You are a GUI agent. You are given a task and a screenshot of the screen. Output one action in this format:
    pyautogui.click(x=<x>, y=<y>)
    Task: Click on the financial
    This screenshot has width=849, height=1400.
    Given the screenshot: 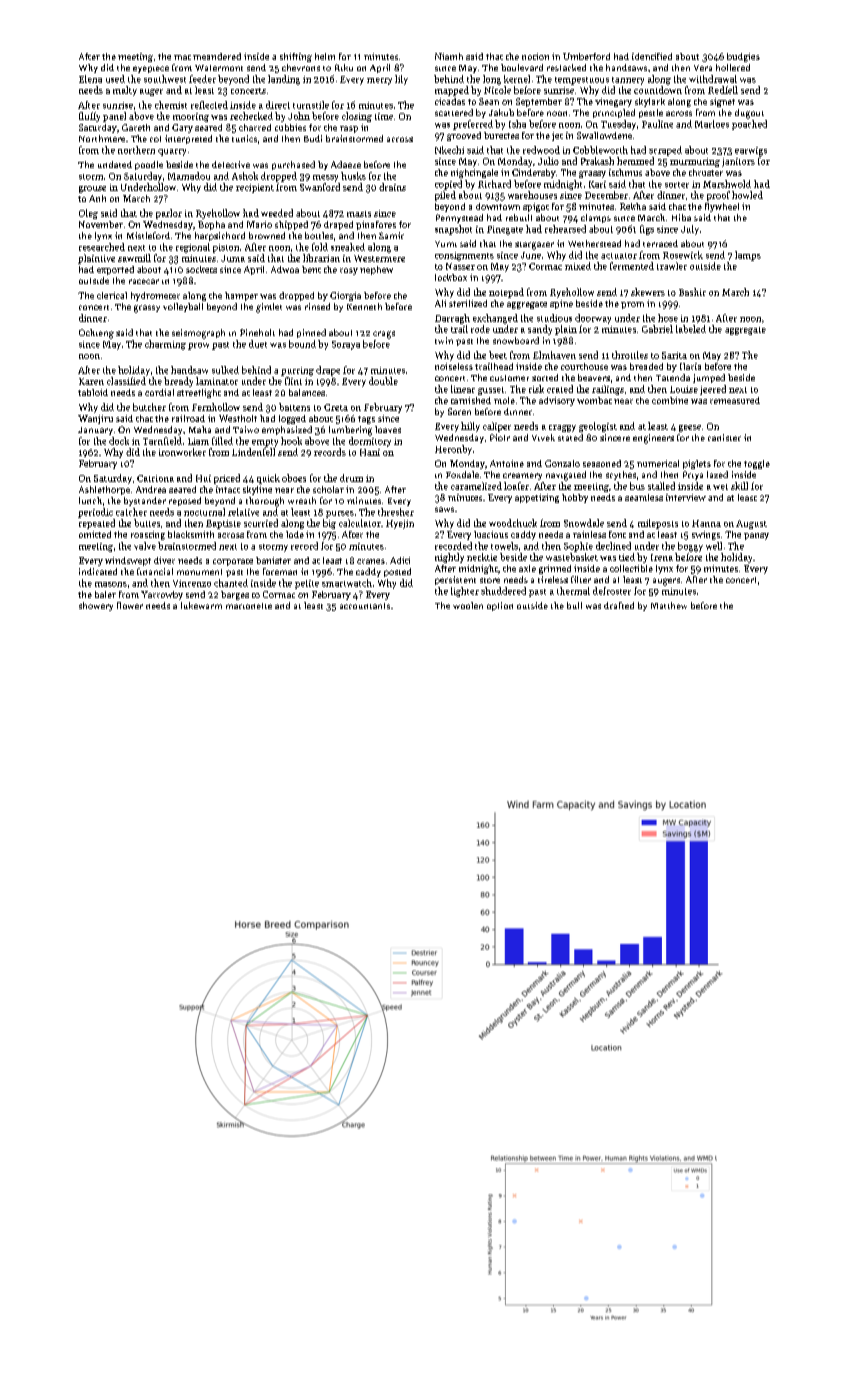 What is the action you would take?
    pyautogui.click(x=155, y=571)
